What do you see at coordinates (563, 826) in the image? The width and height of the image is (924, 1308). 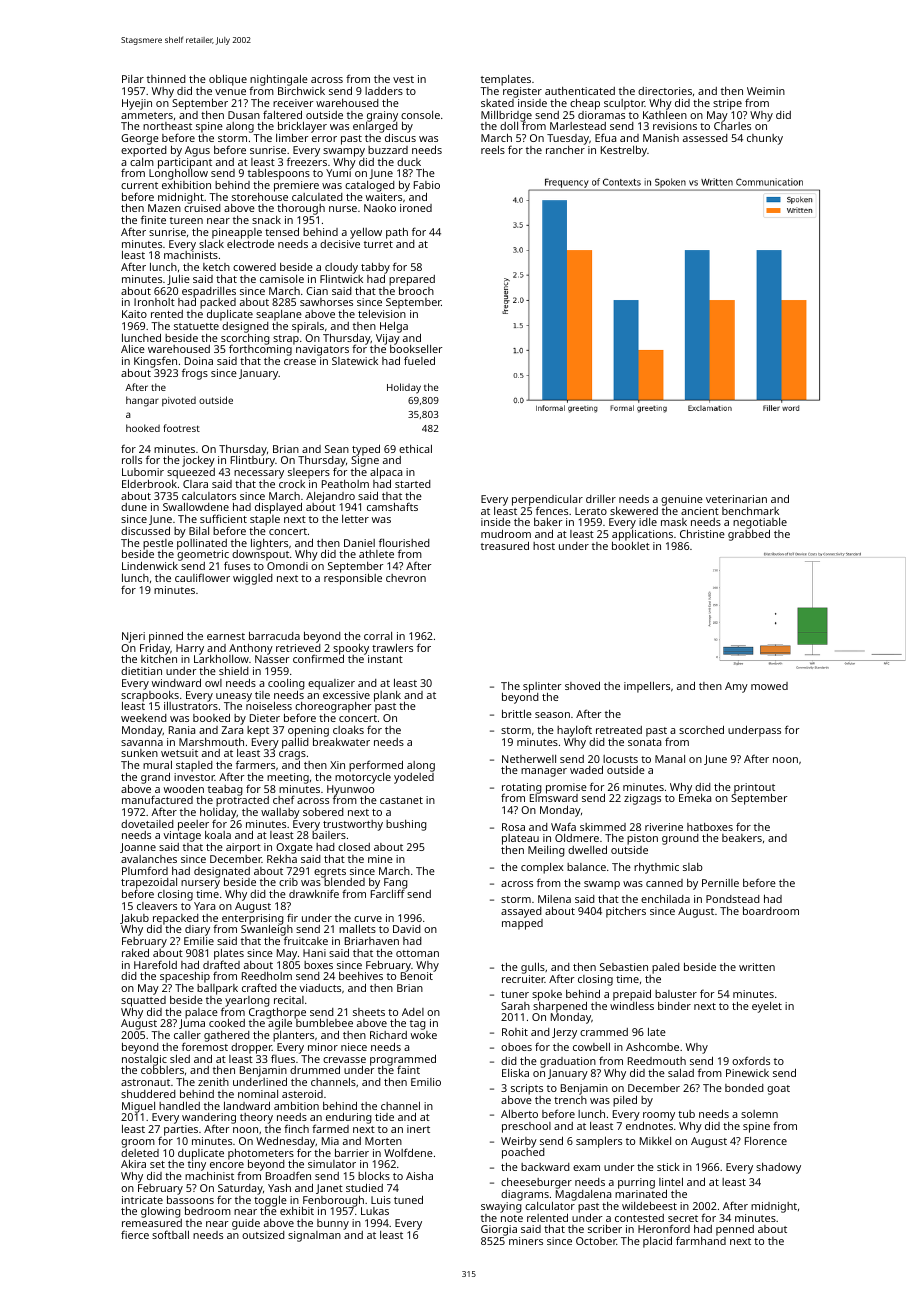 I see `Wafa` at bounding box center [563, 826].
